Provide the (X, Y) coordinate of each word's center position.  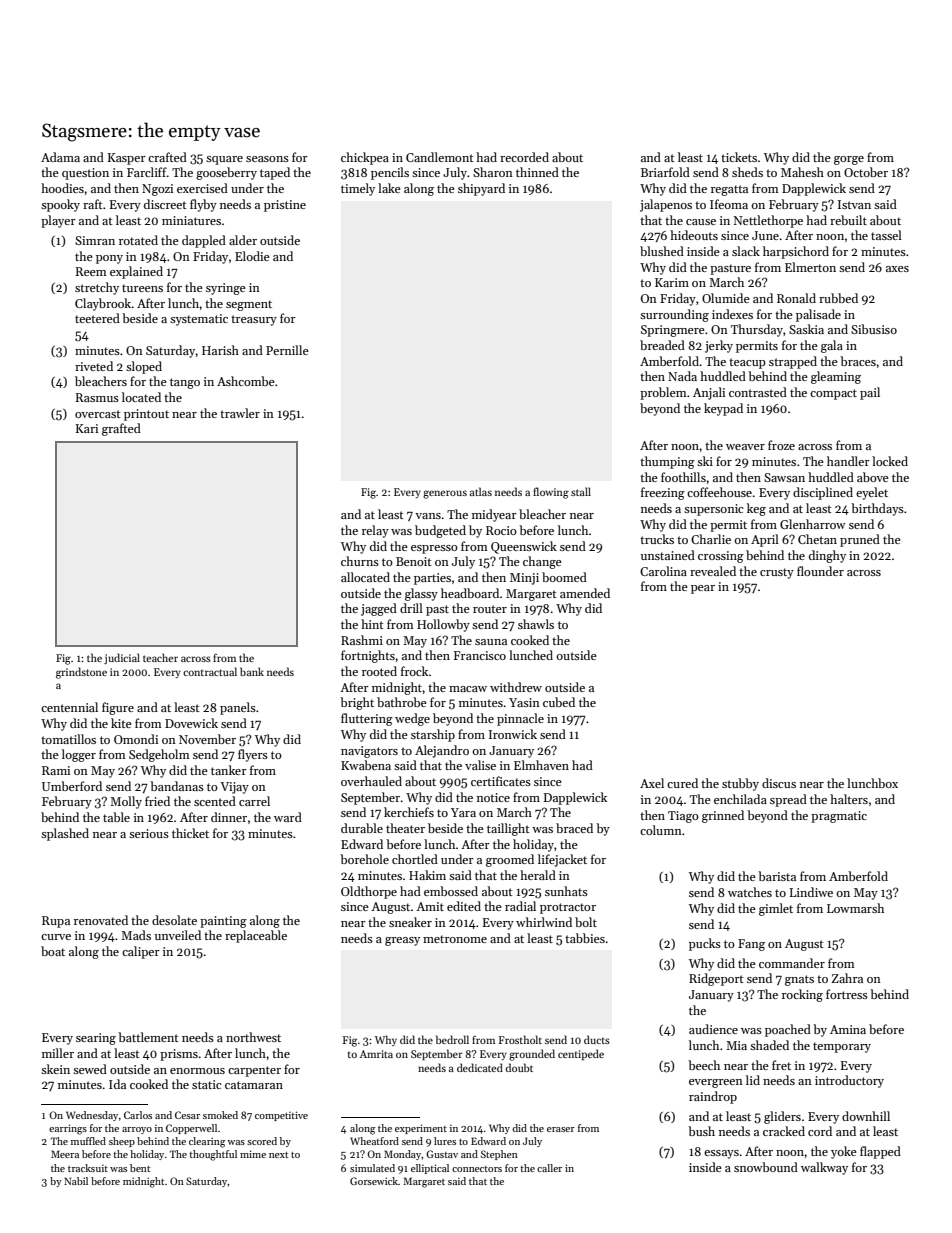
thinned (537, 172)
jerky (719, 346)
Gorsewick (374, 1181)
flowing (551, 493)
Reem (91, 271)
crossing (721, 557)
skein (55, 1069)
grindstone (81, 673)
